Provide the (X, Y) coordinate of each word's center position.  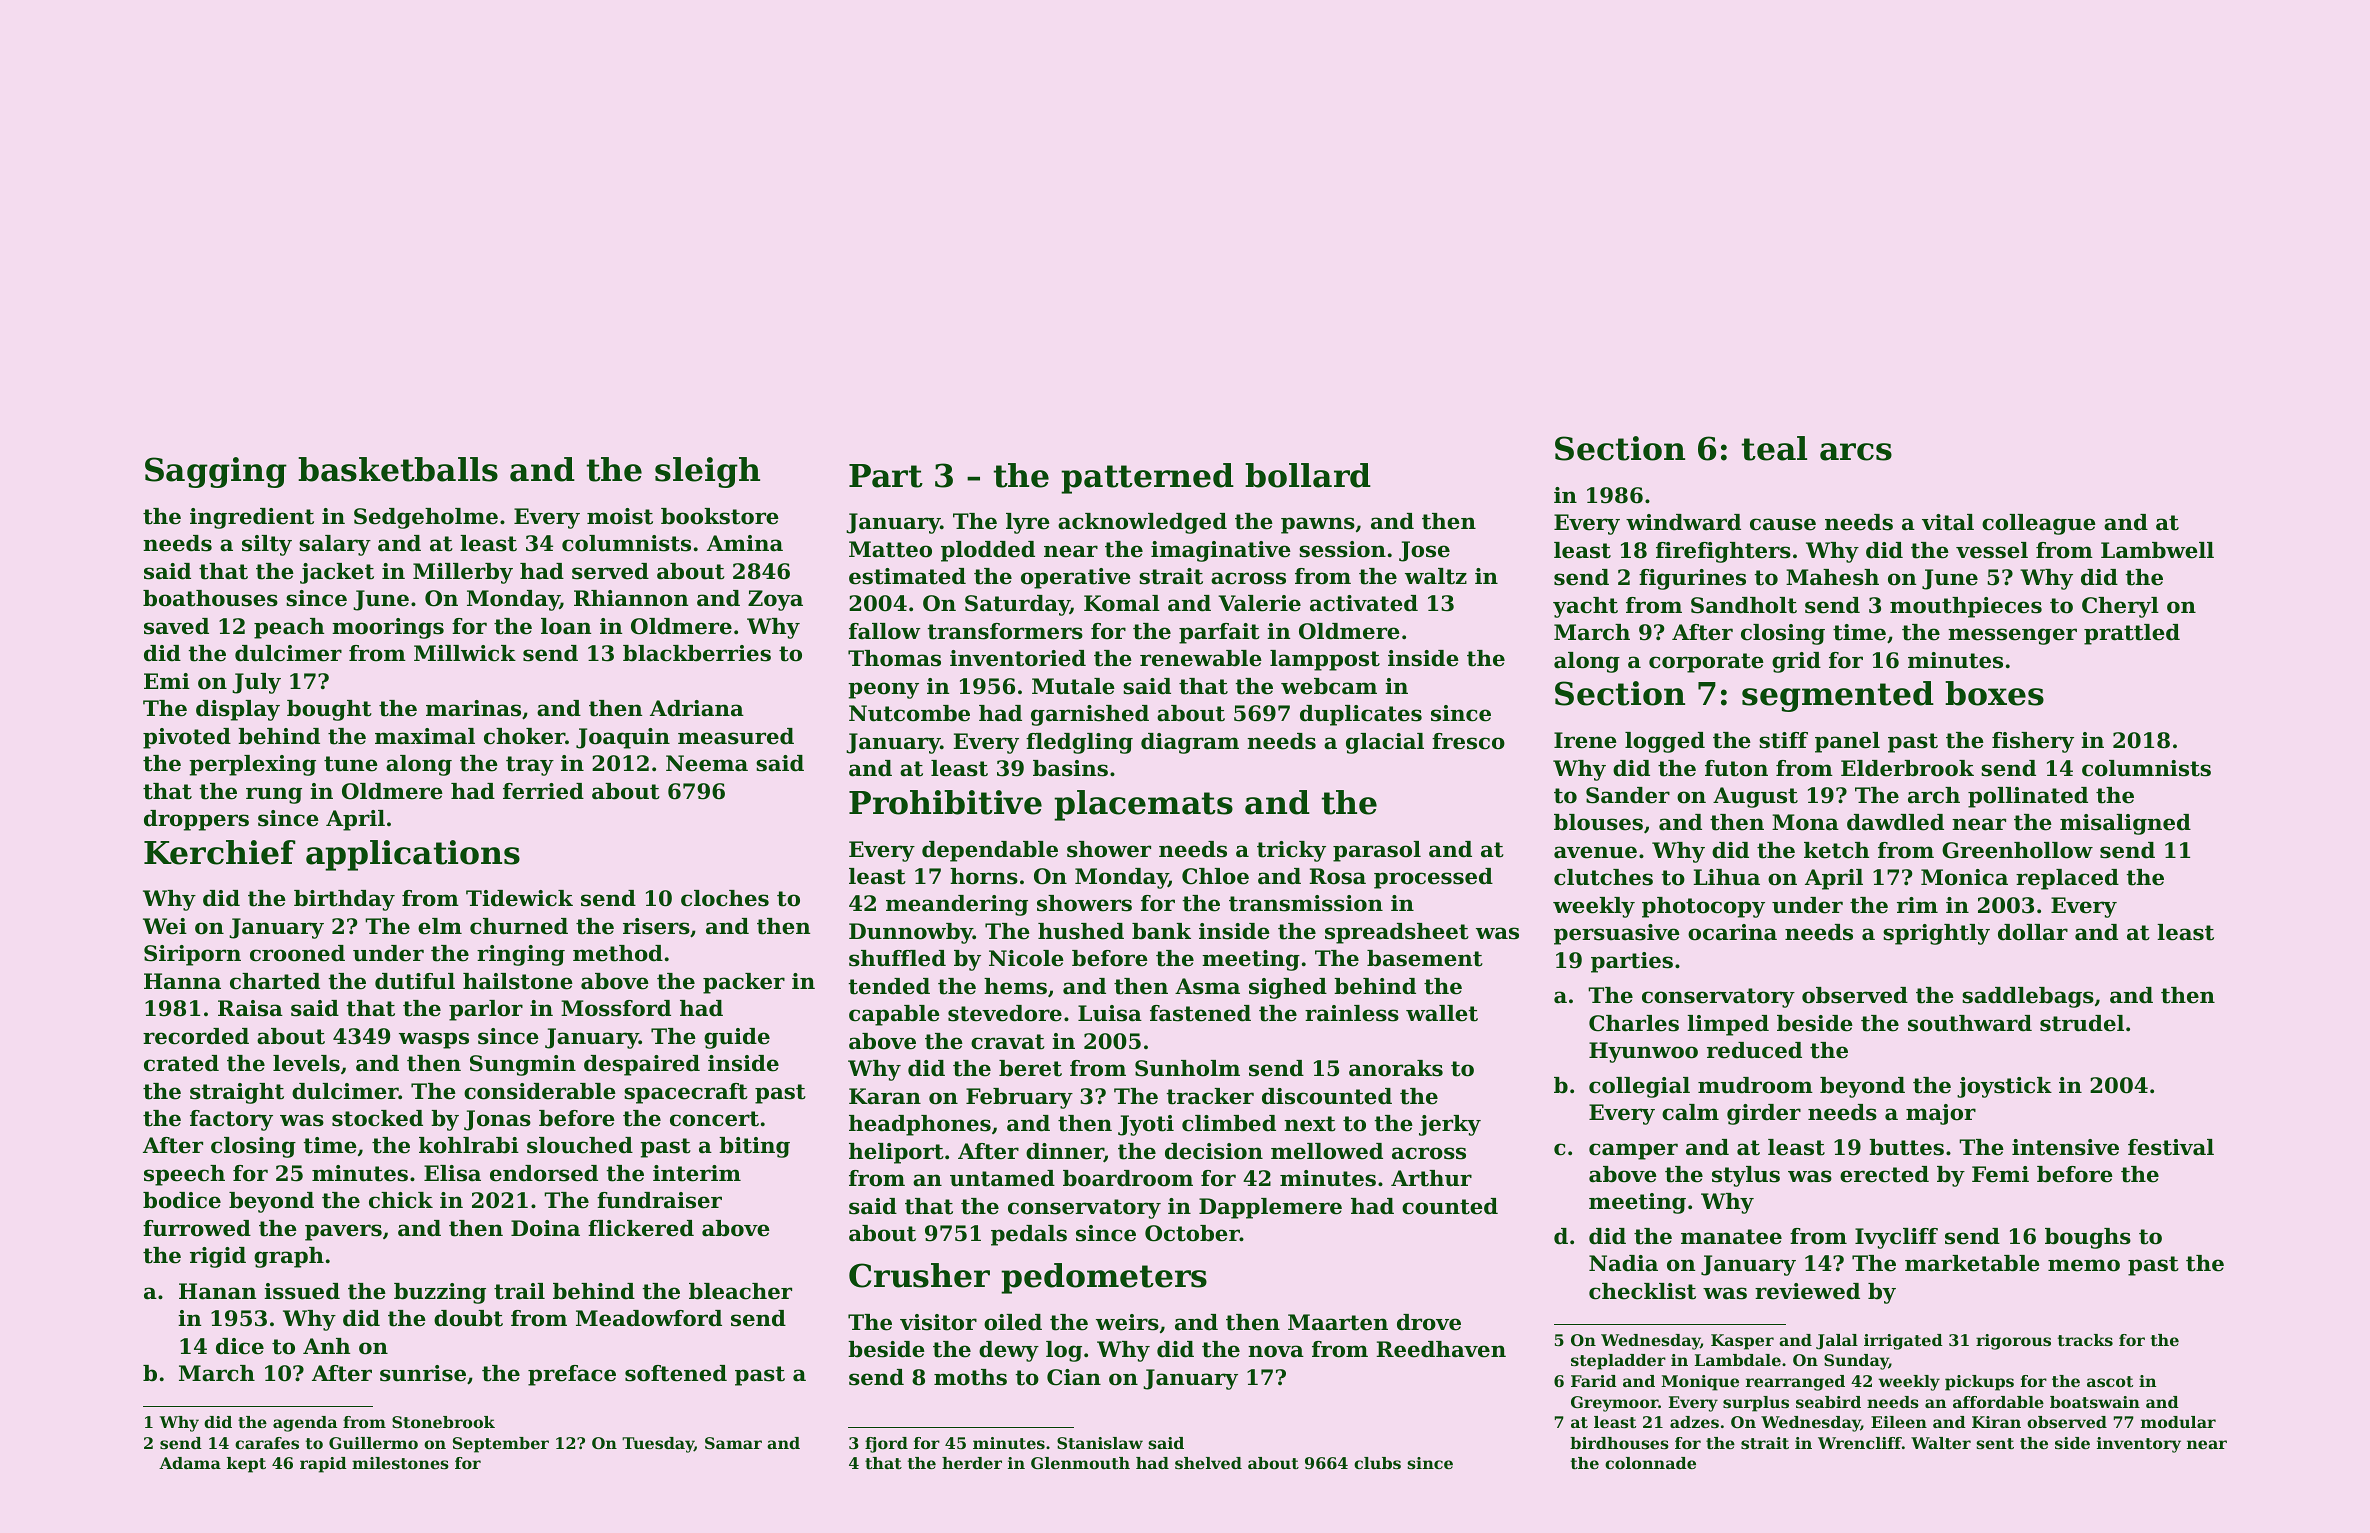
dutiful (415, 981)
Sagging (216, 472)
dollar (2033, 932)
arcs (1856, 452)
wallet (1442, 1013)
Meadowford (649, 1318)
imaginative (1221, 551)
